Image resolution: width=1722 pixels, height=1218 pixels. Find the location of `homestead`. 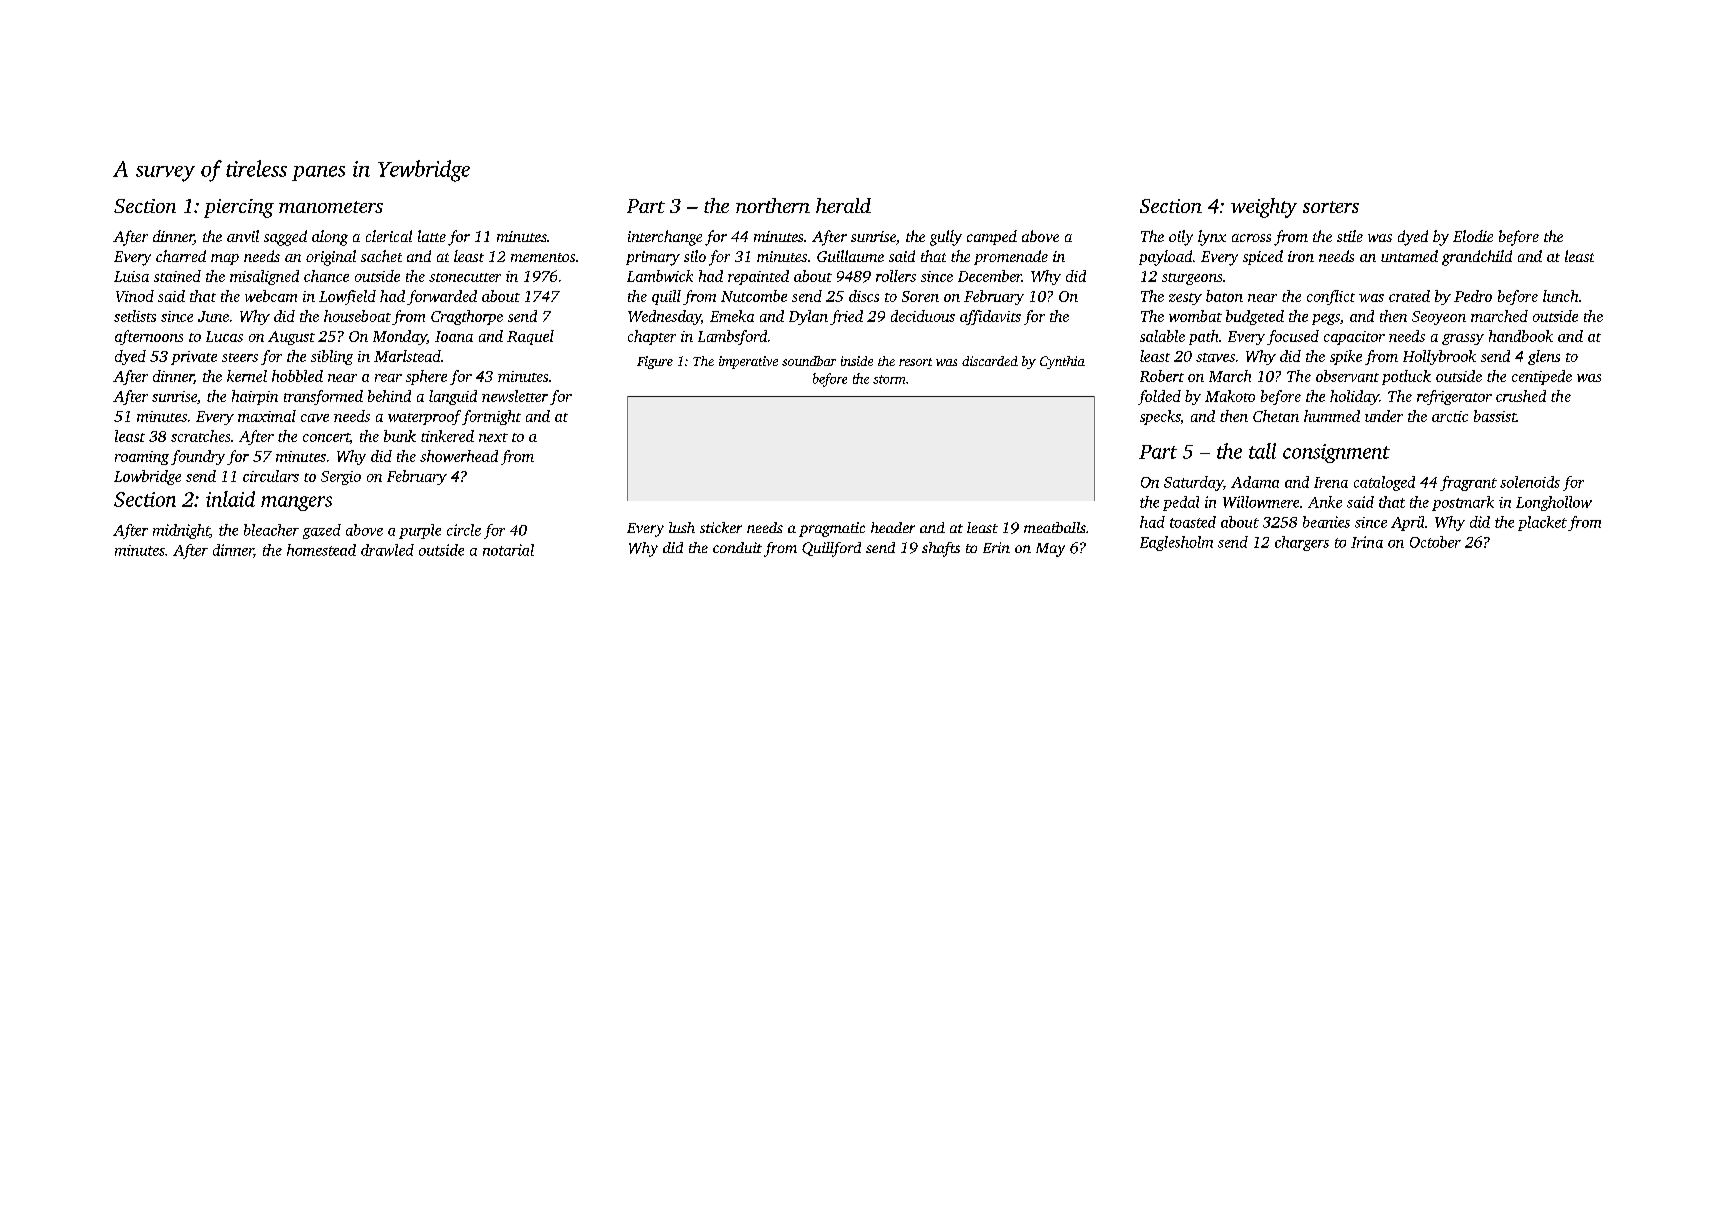

homestead is located at coordinates (321, 550).
